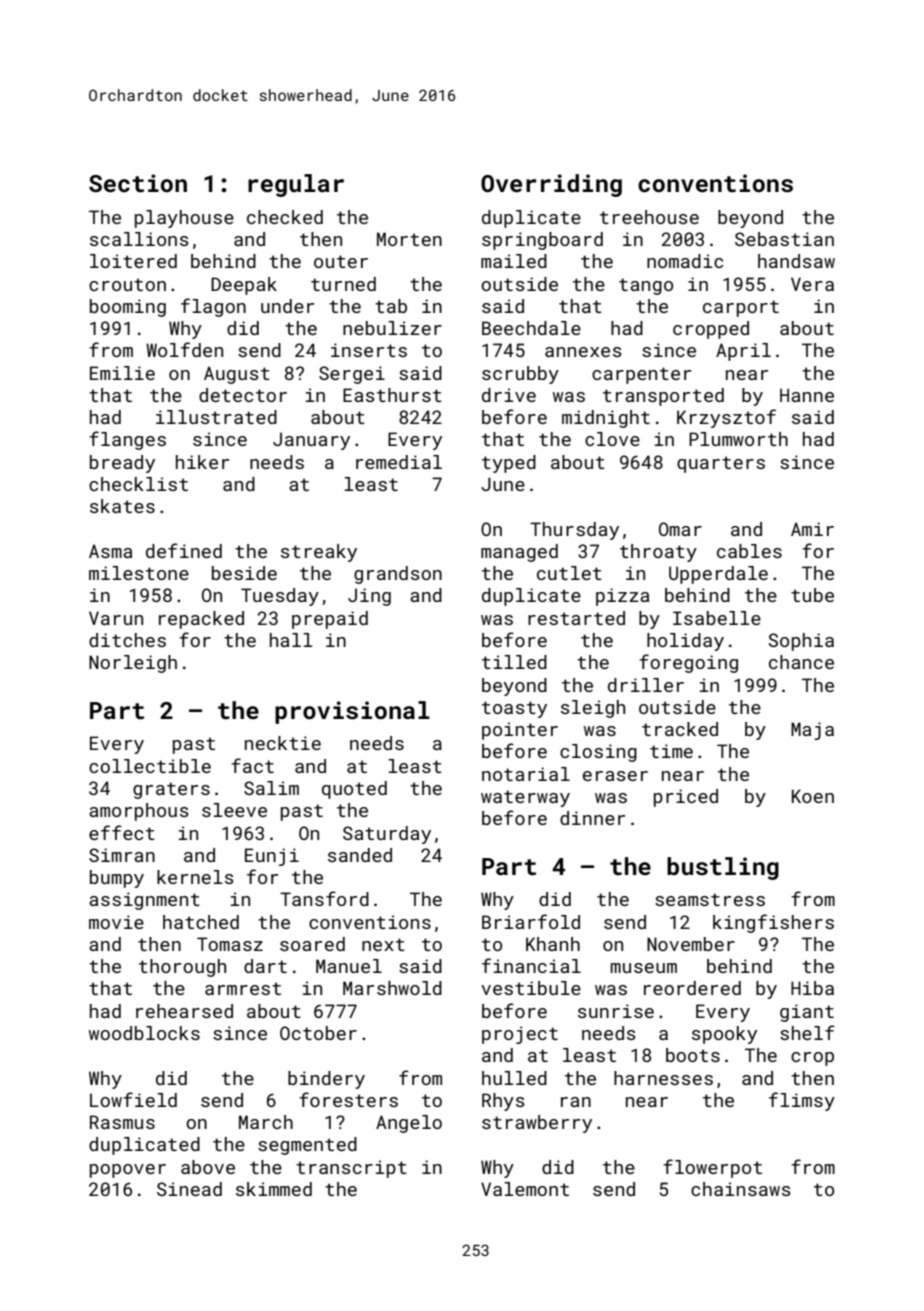 This screenshot has height=1311, width=924. Describe the element at coordinates (122, 506) in the screenshot. I see `skates` at that location.
